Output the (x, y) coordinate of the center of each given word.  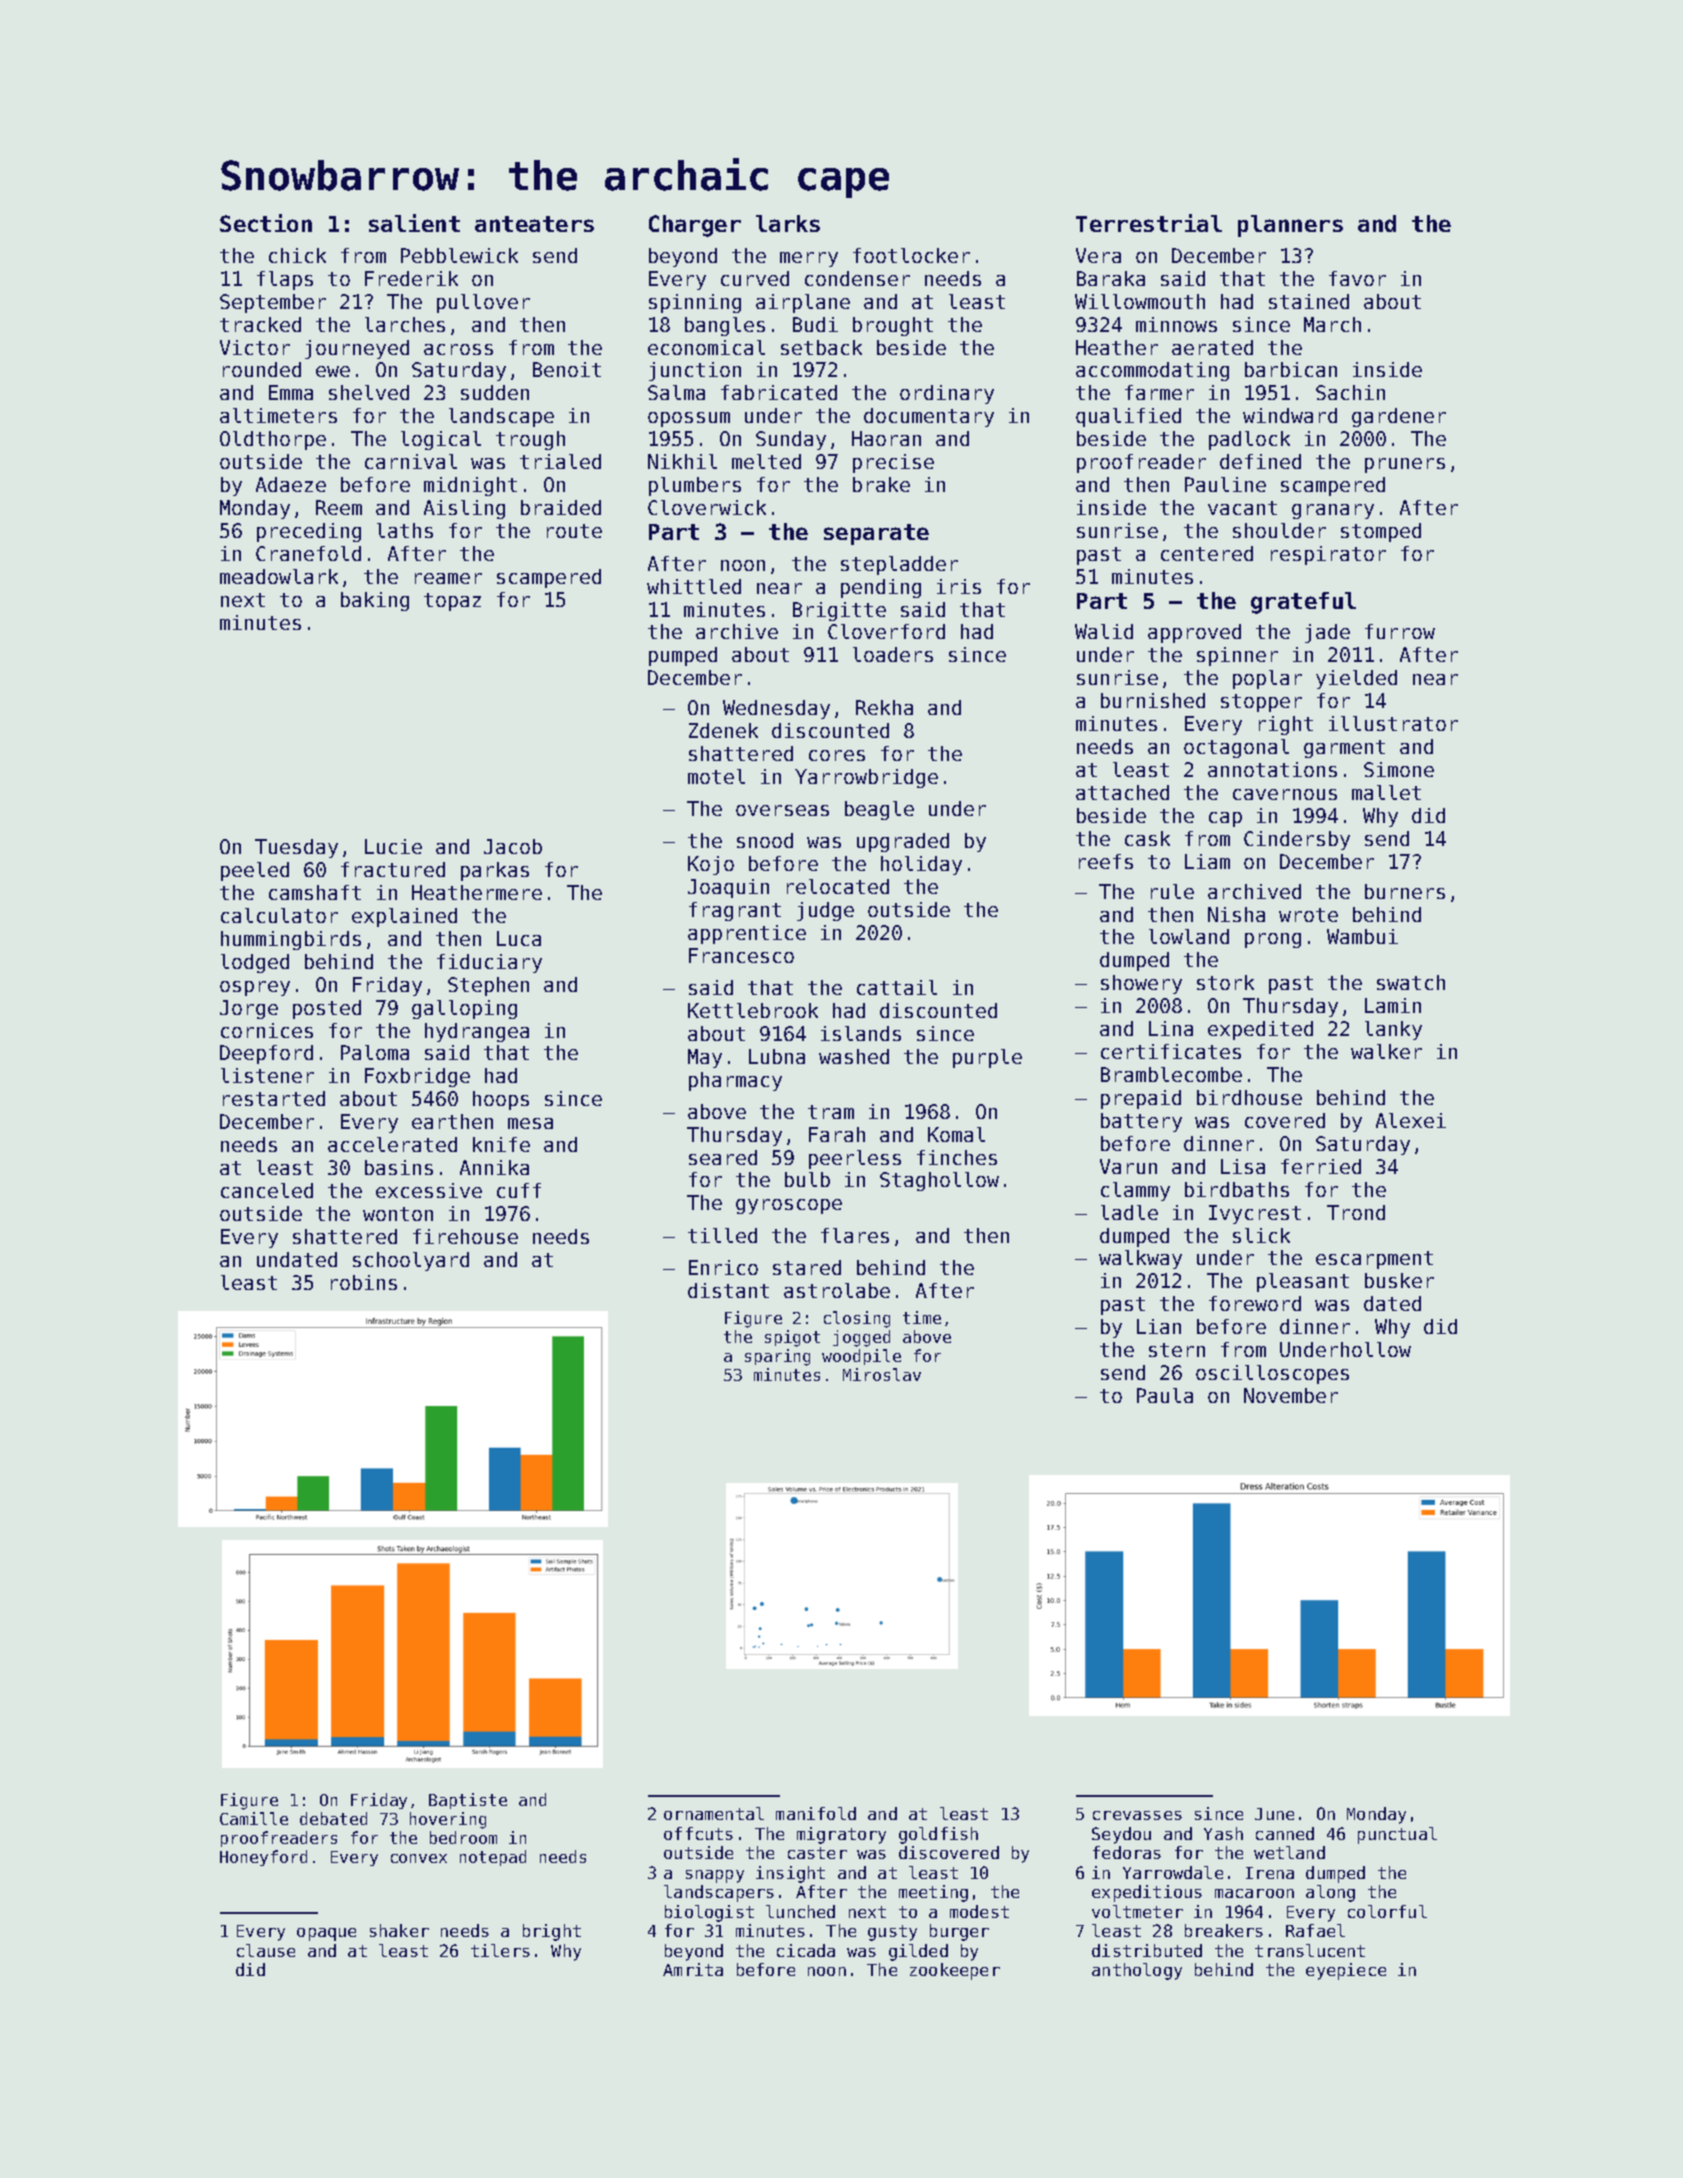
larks (788, 223)
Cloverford (886, 631)
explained (404, 917)
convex (419, 1858)
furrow (1400, 631)
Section (266, 223)
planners (1290, 226)
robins (364, 1282)
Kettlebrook (753, 1010)
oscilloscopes (1272, 1374)
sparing (777, 1357)
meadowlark (279, 576)
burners (1405, 891)
